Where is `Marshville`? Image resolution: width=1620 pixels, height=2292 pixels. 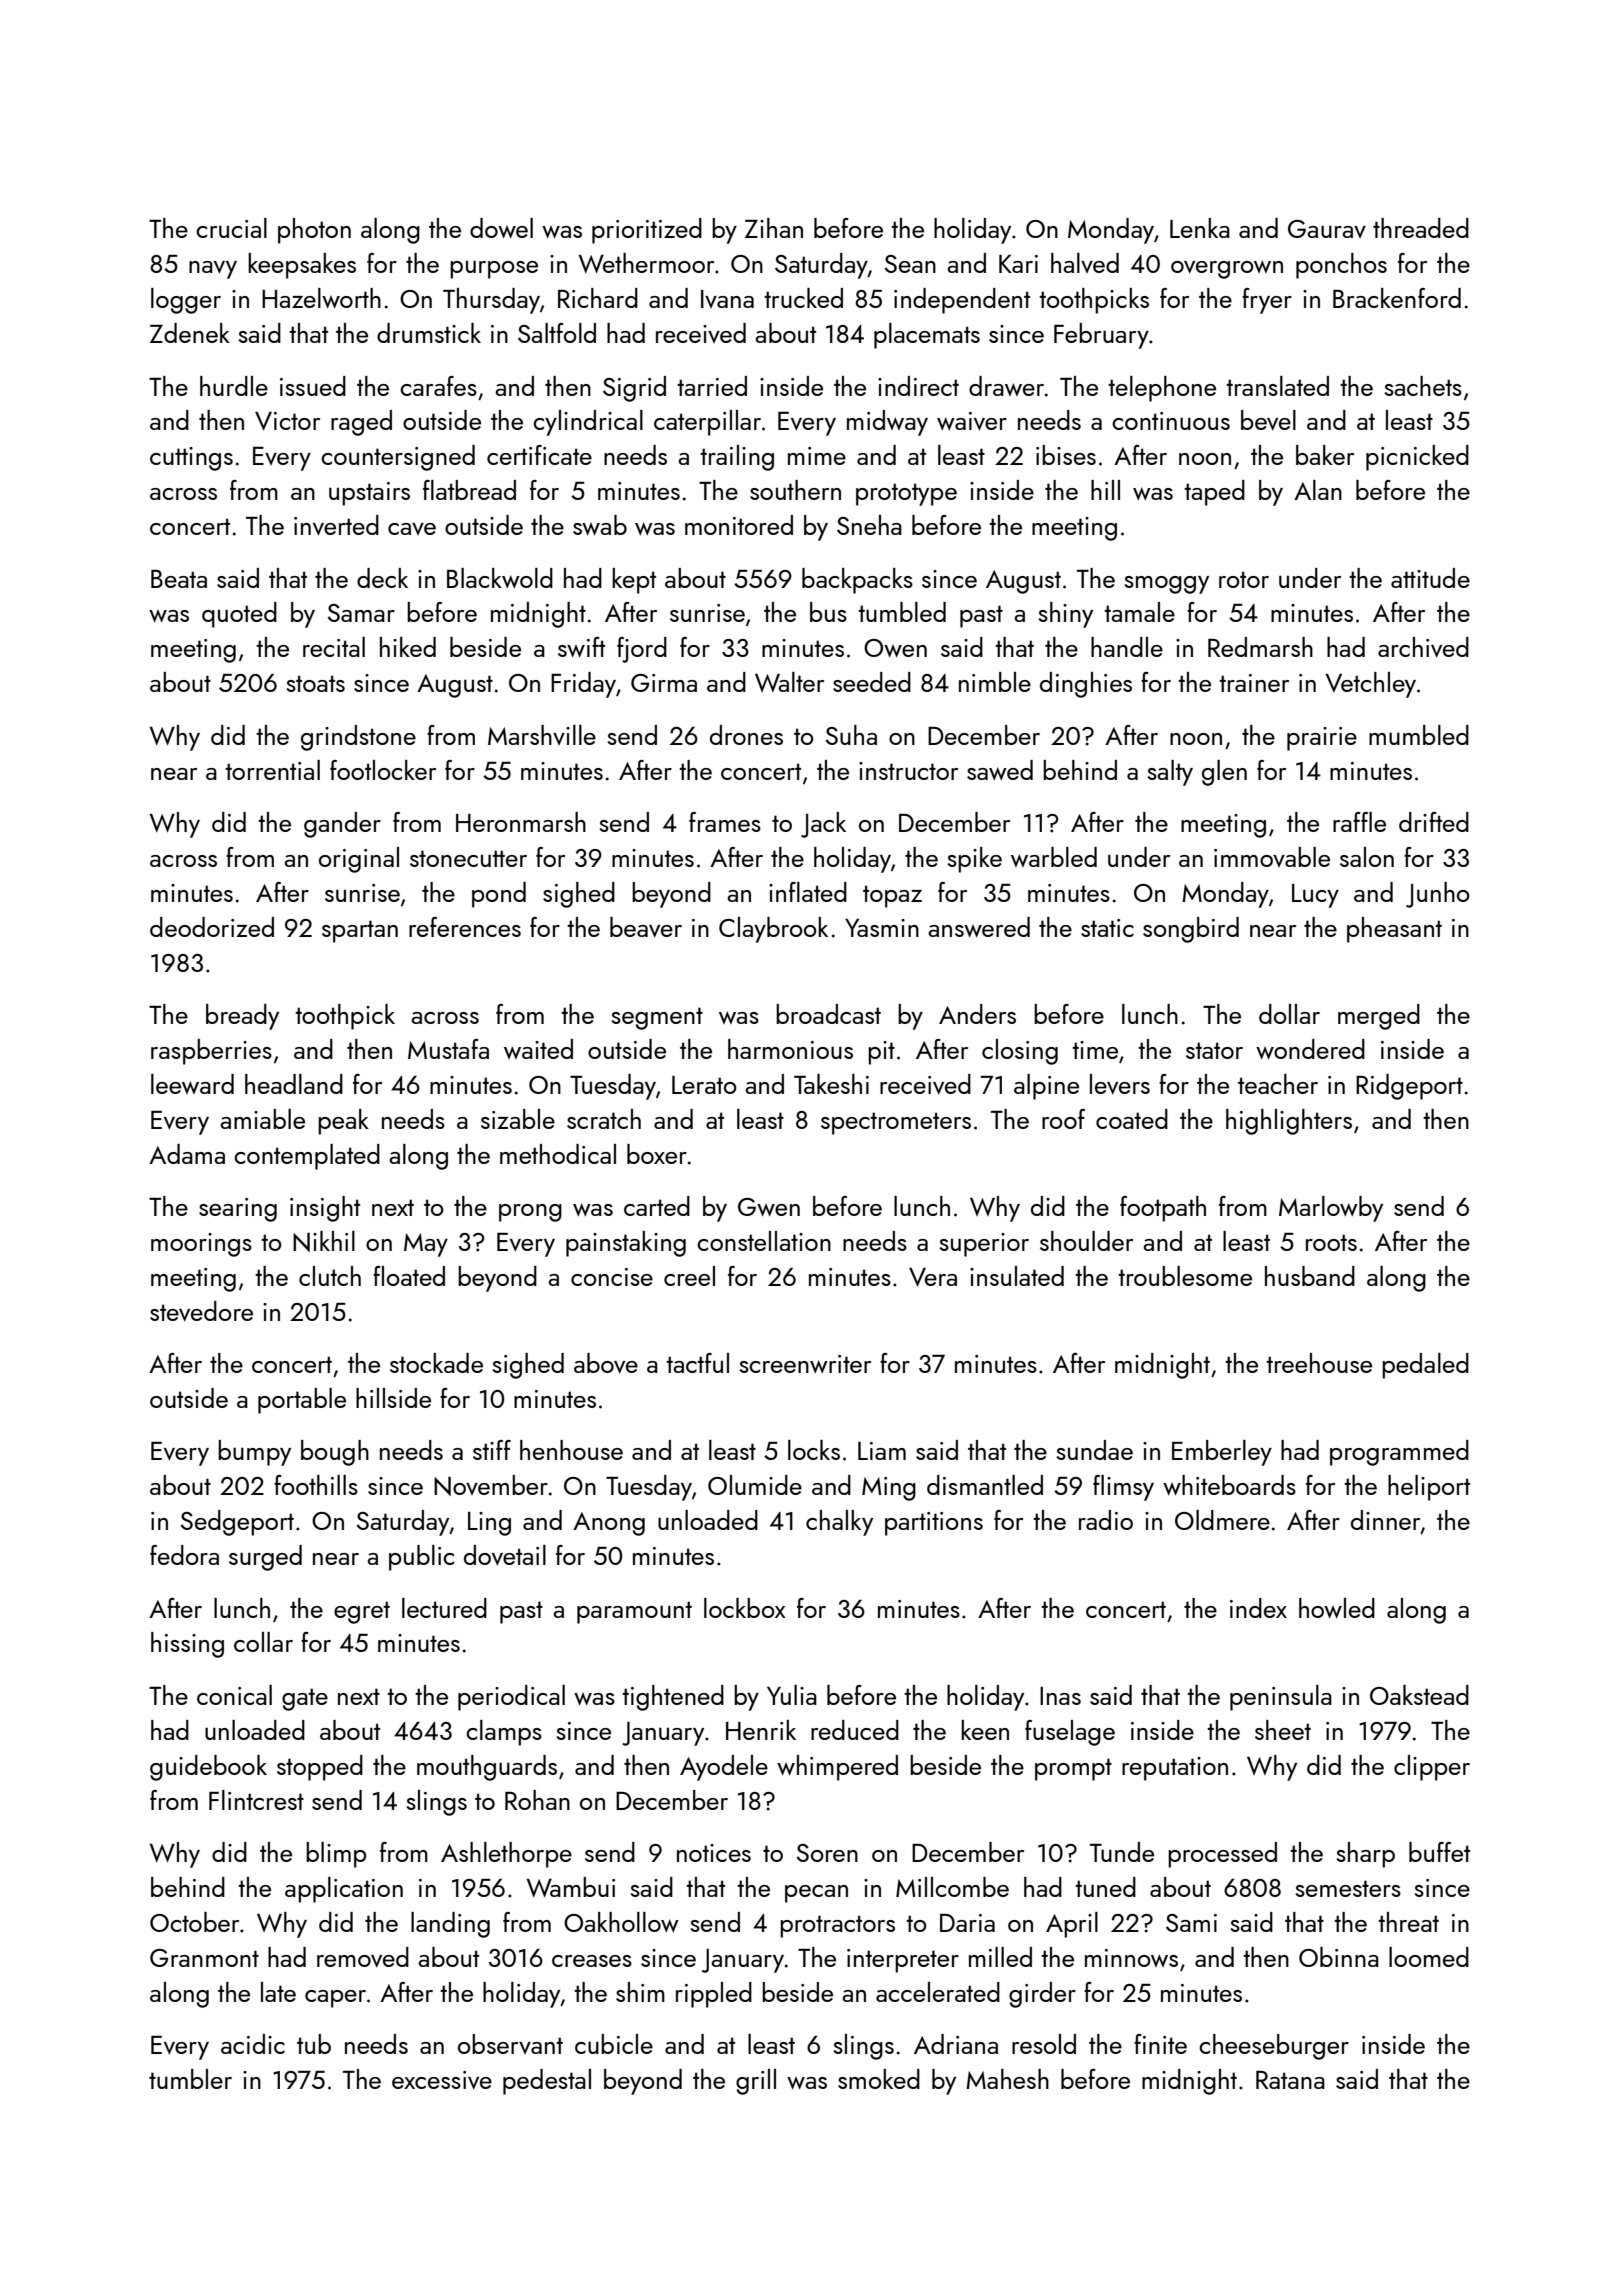 Marshville is located at coordinates (542, 735).
